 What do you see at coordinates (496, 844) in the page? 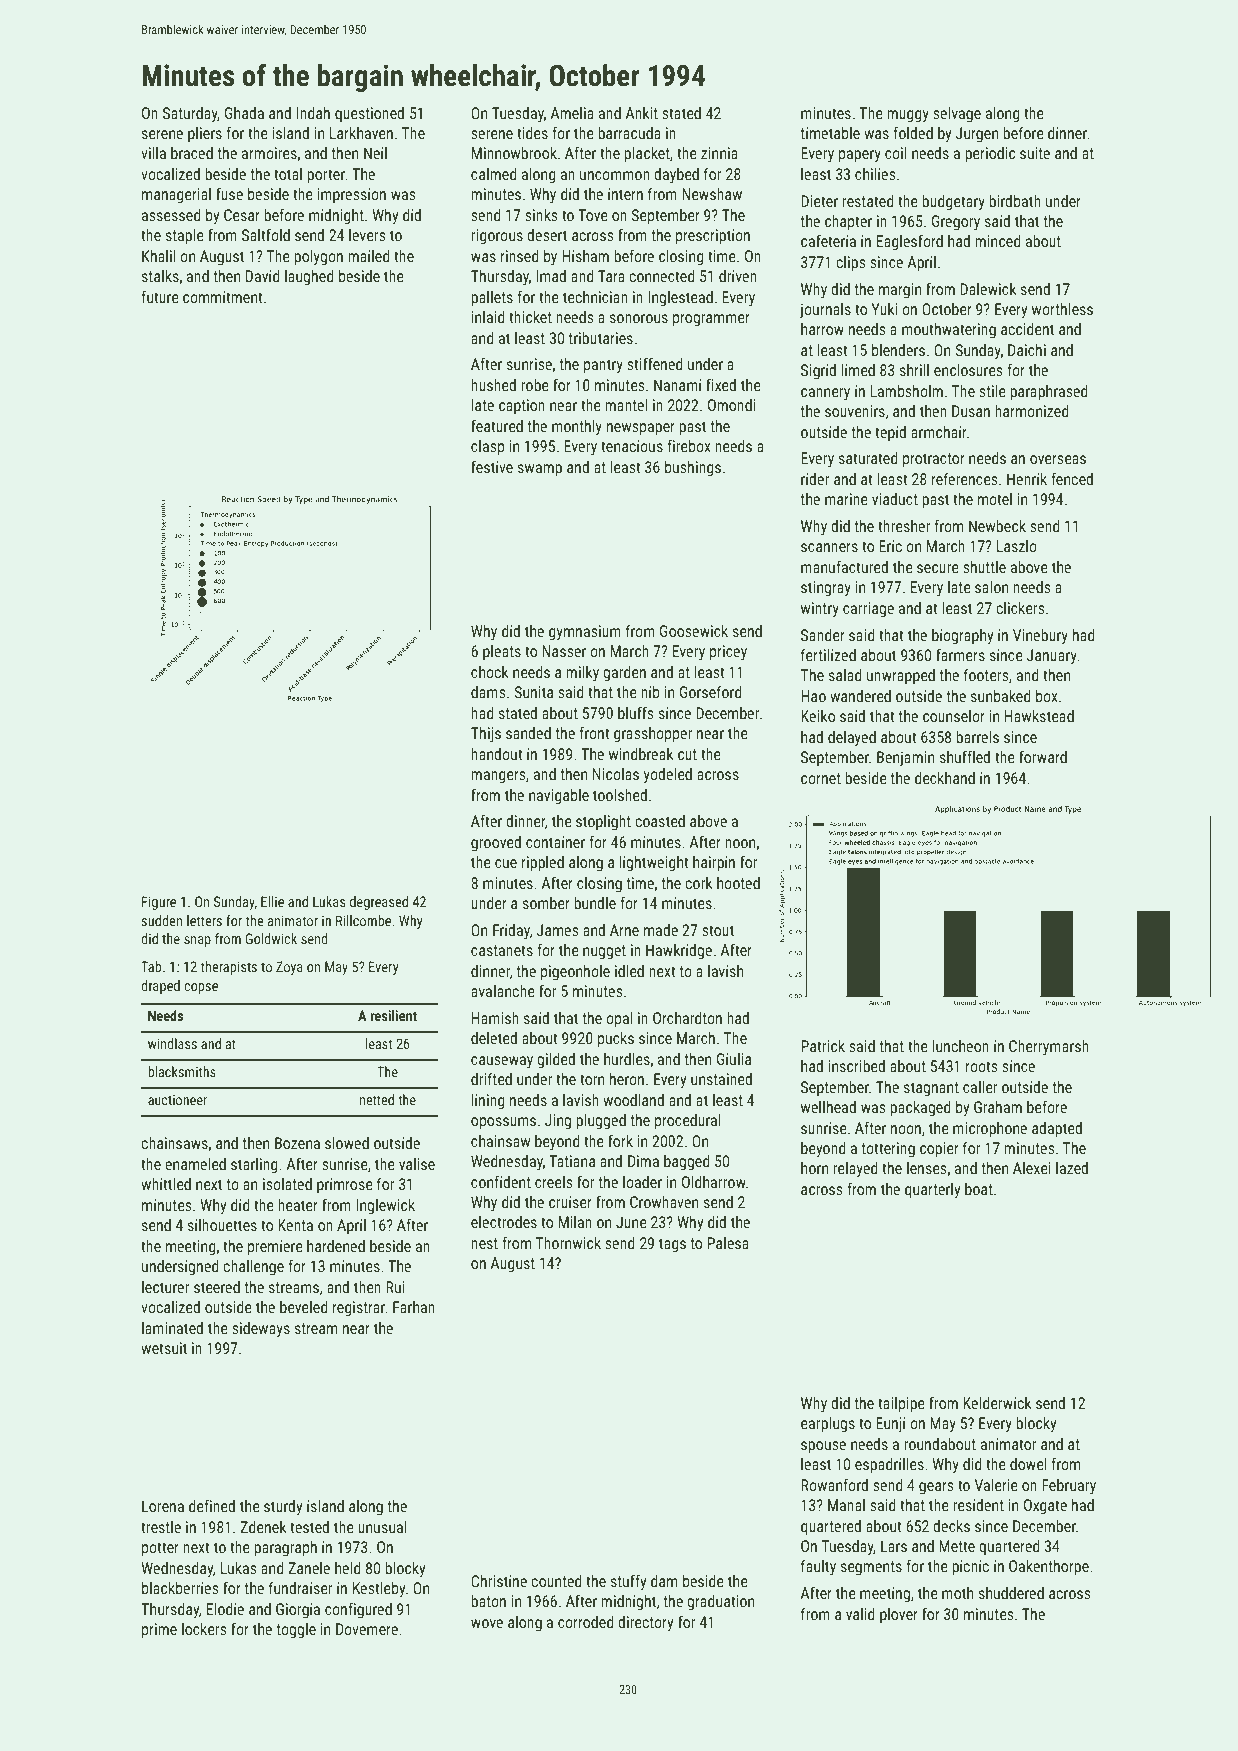
I see `grooved` at bounding box center [496, 844].
